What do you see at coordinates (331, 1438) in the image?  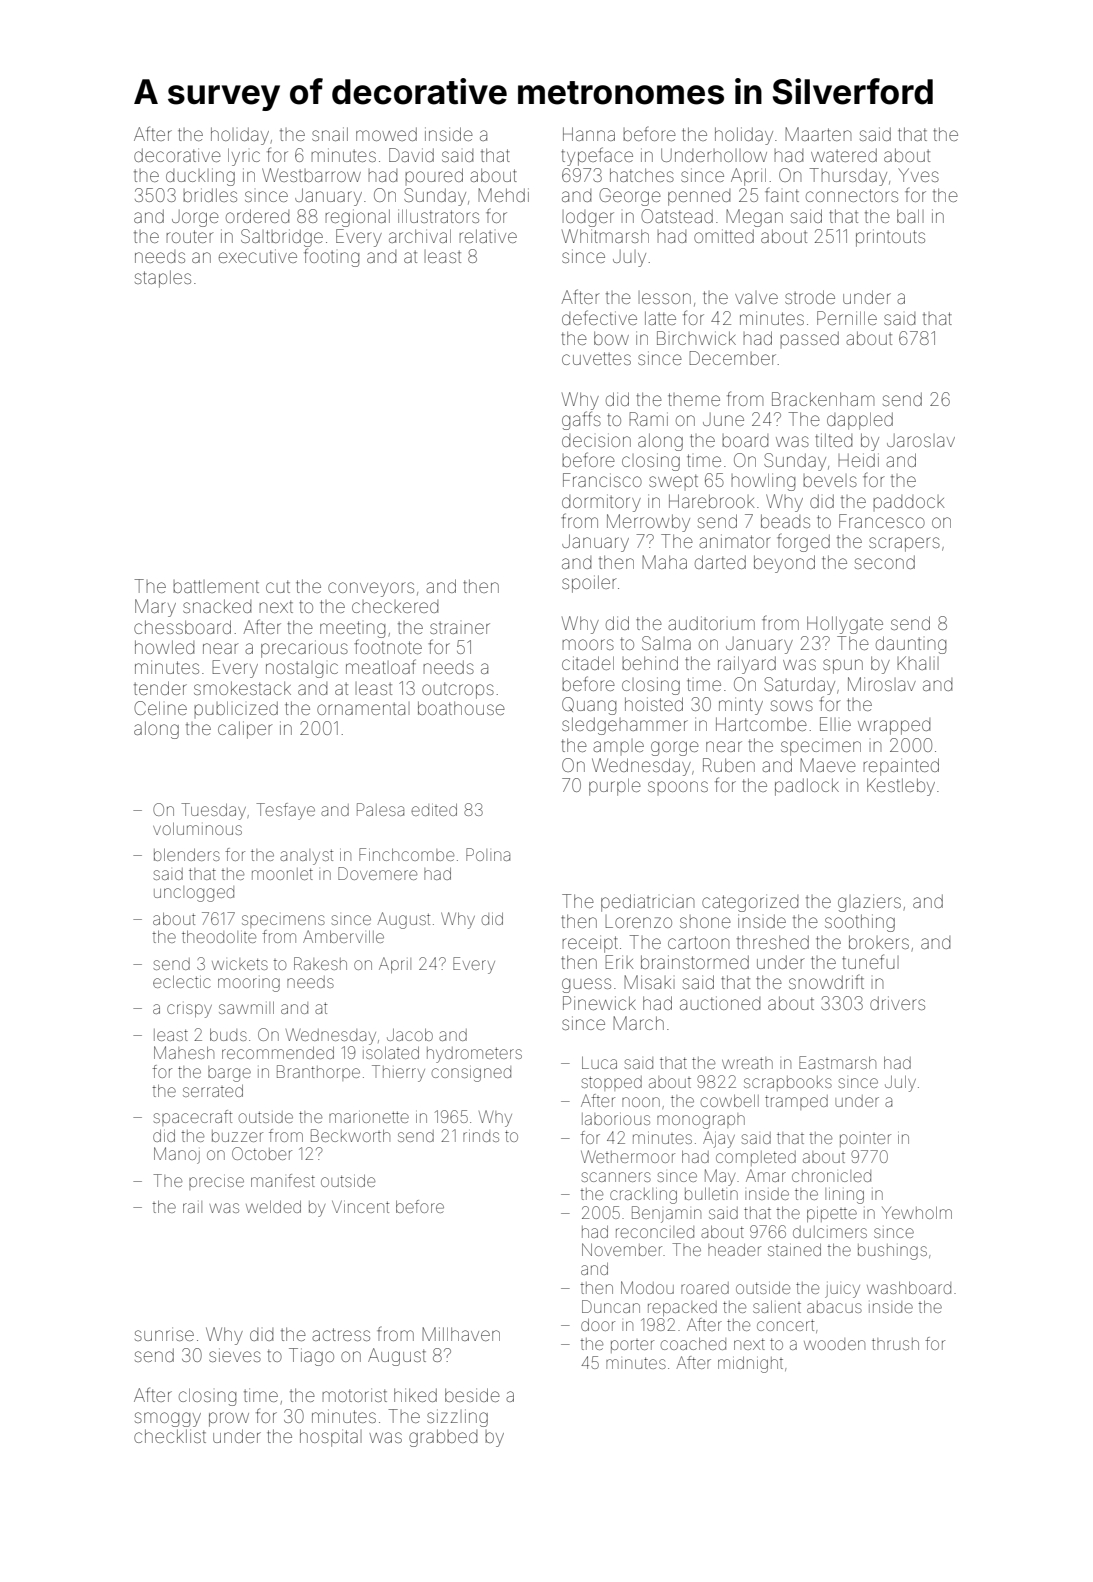 I see `hospital` at bounding box center [331, 1438].
